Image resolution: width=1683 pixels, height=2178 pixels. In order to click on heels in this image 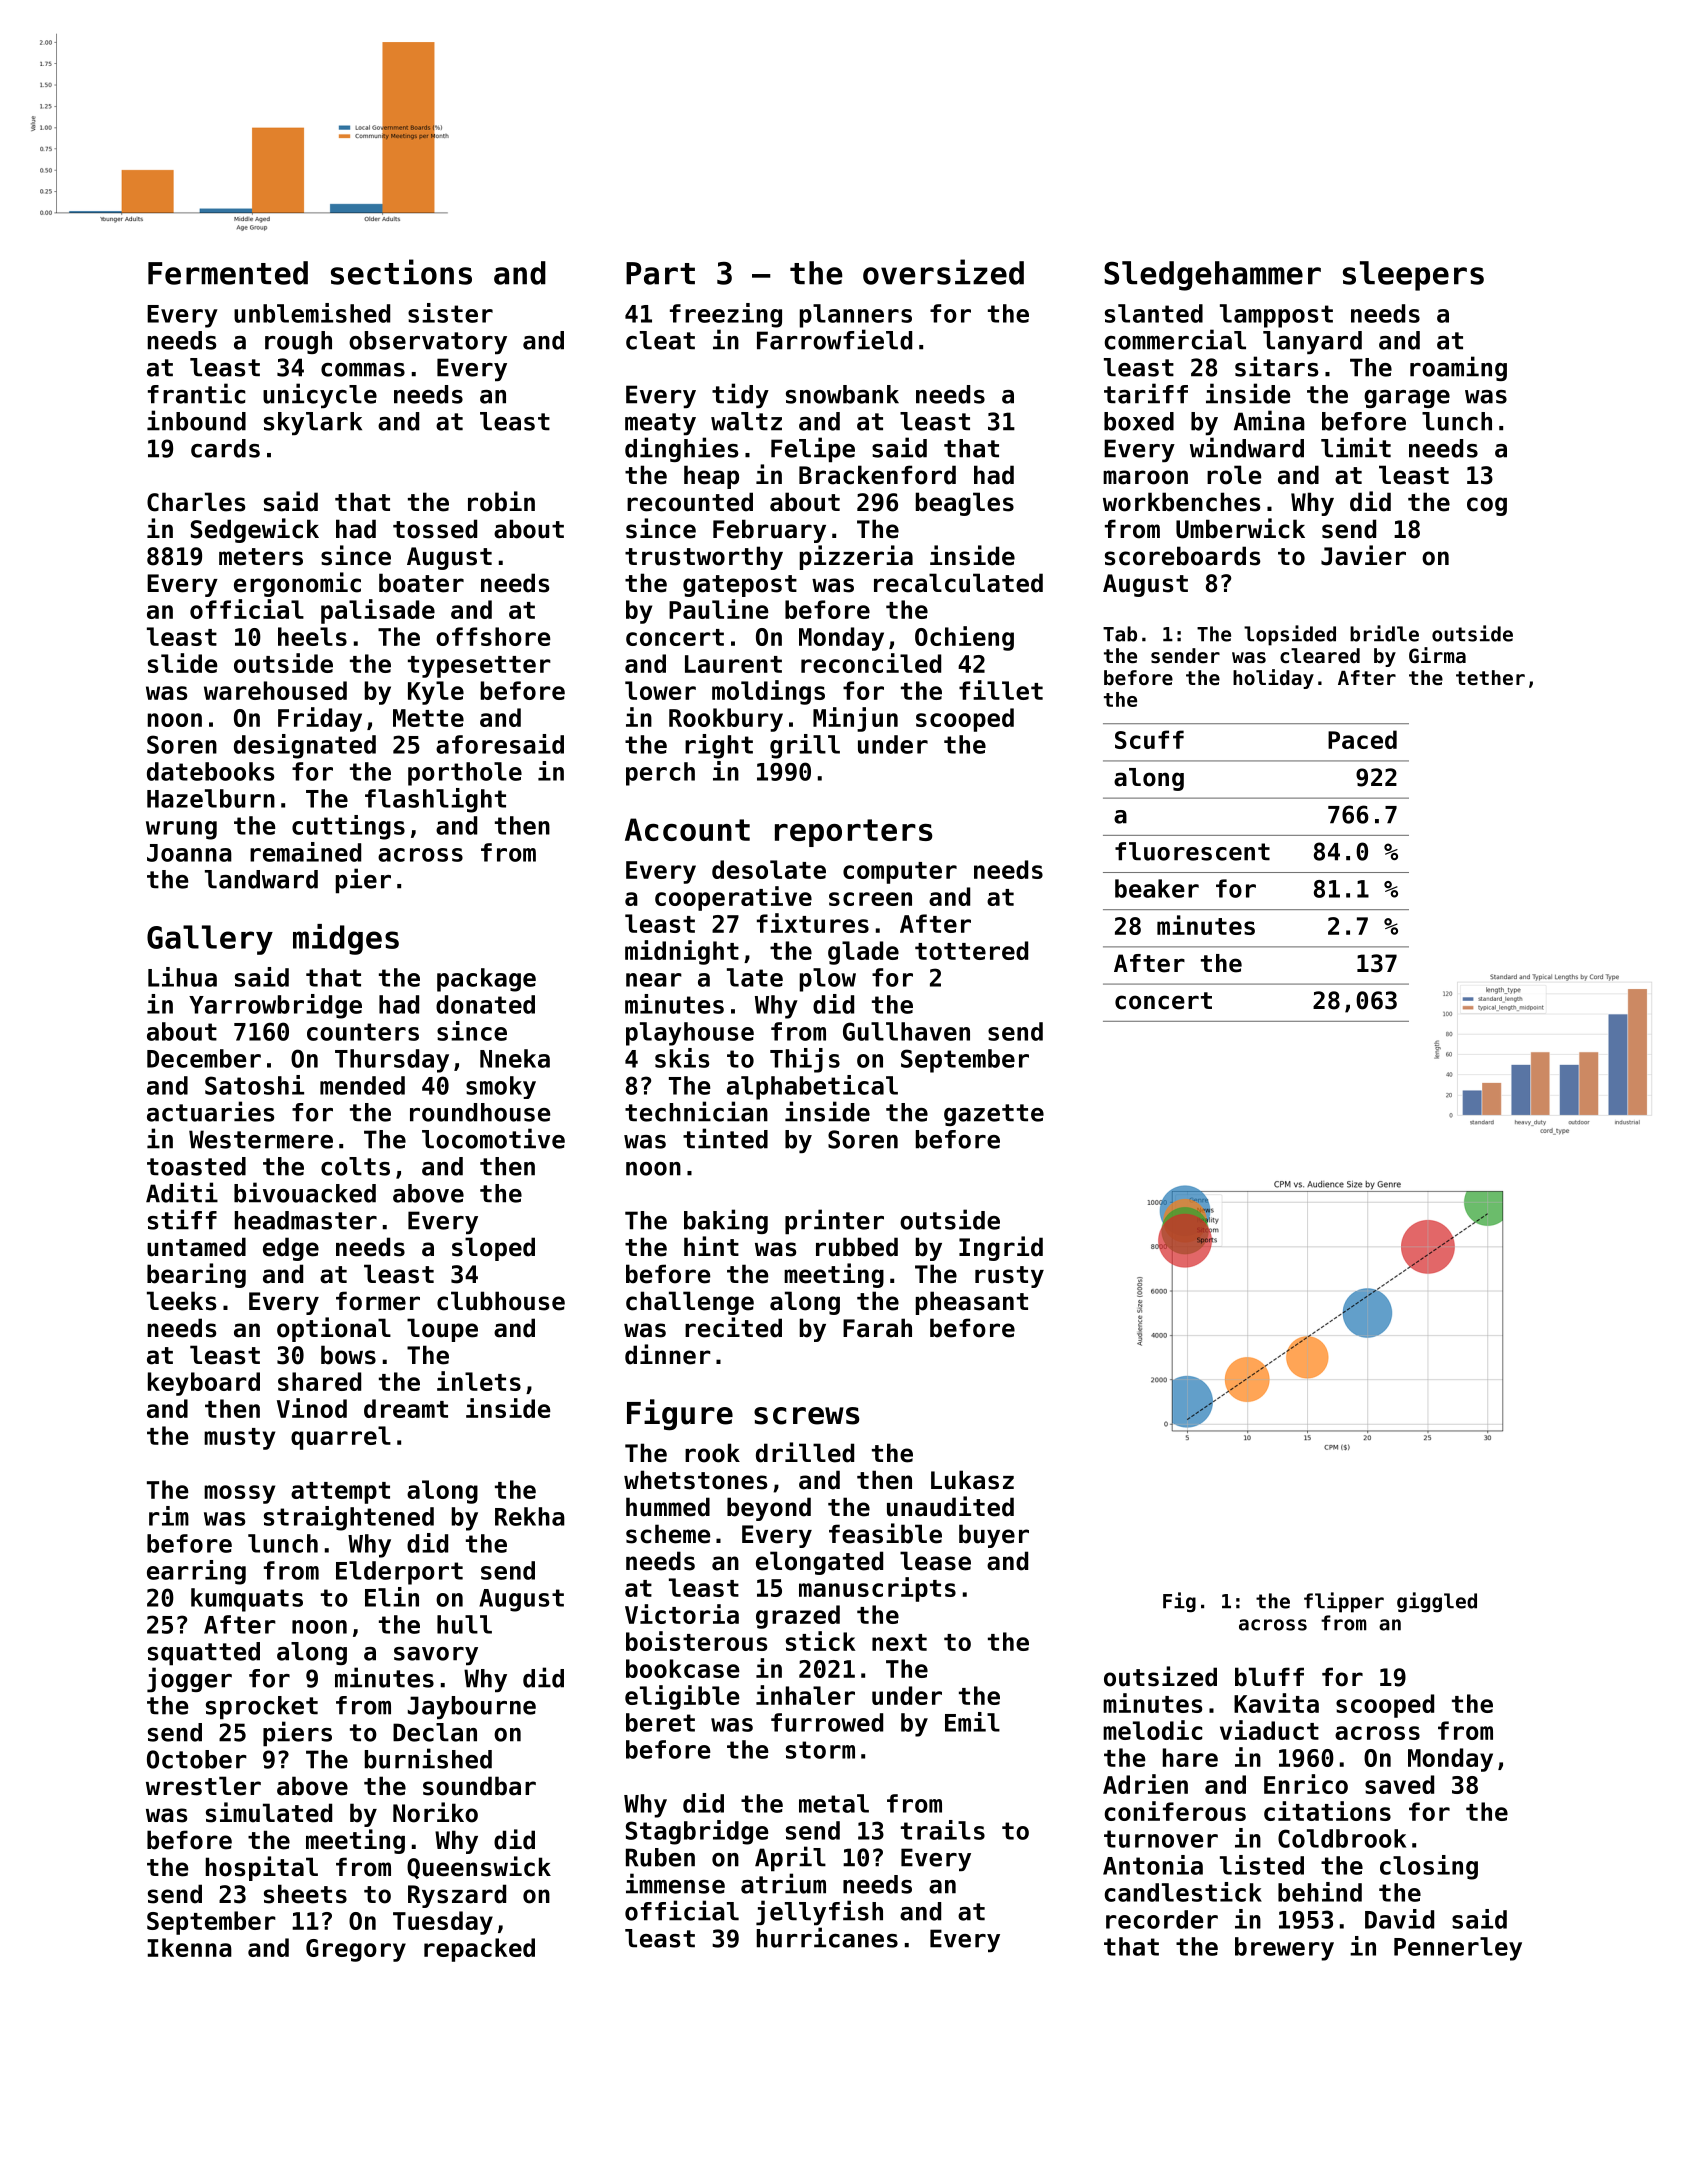, I will do `click(312, 636)`.
